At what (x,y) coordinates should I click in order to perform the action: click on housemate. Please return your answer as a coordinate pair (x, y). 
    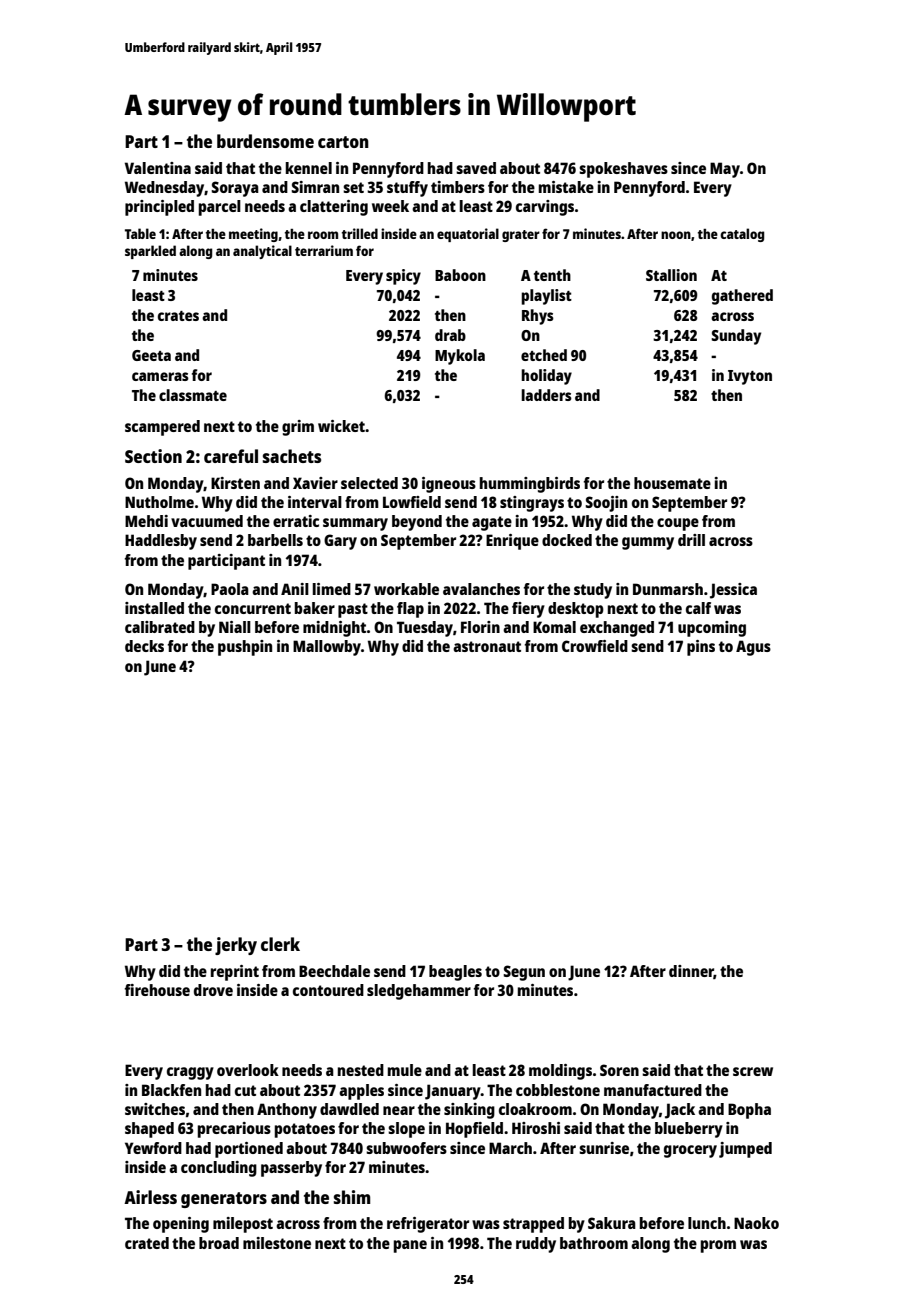
    Looking at the image, I should click on (672, 483).
